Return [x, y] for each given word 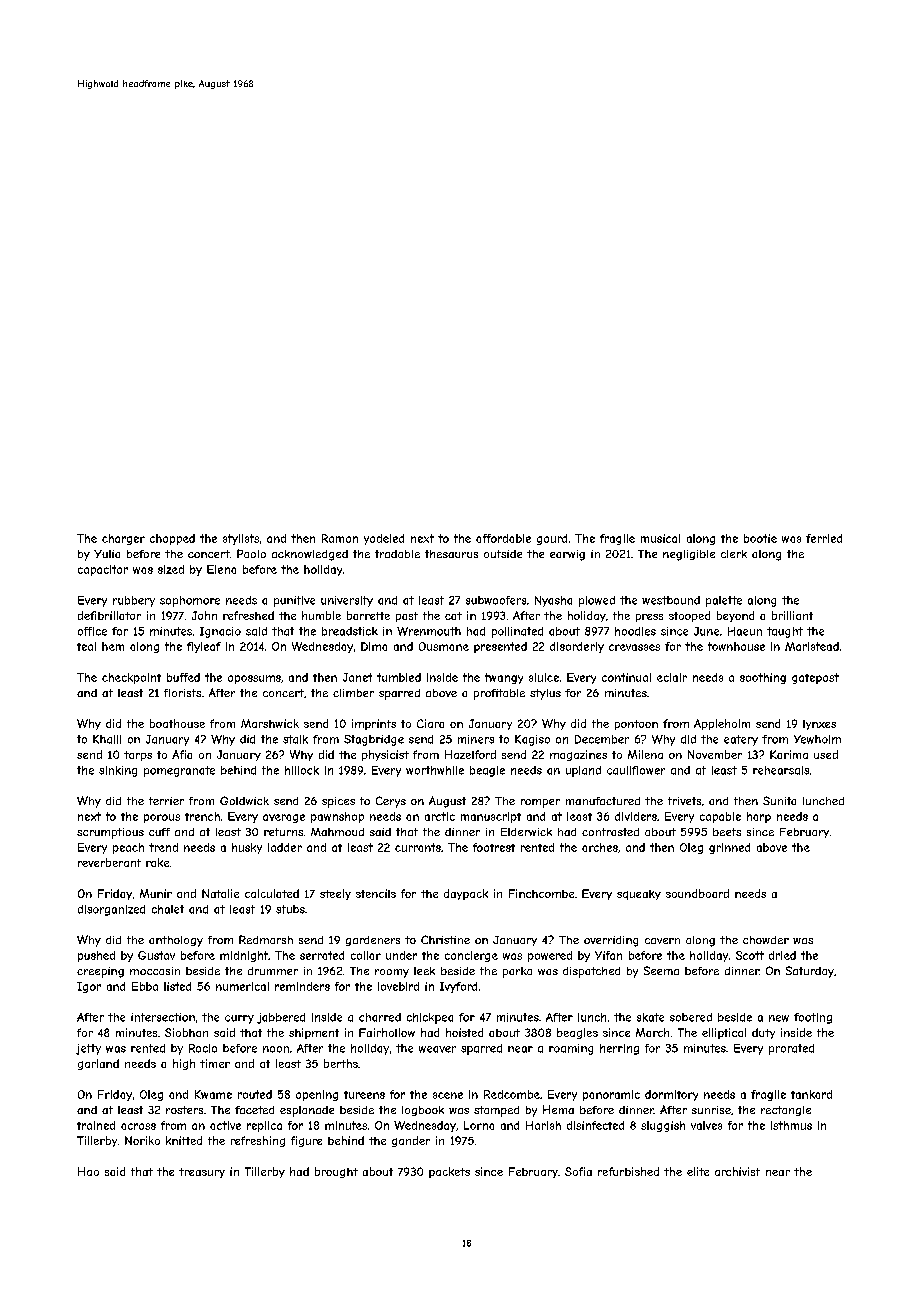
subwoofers [496, 600]
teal [86, 646]
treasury [202, 1173]
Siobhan [186, 1032]
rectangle [786, 1111]
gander [411, 1141]
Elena [221, 569]
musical [660, 538]
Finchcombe [541, 893]
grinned [729, 848]
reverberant [109, 862]
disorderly [577, 647]
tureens [364, 1095]
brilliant [792, 615]
